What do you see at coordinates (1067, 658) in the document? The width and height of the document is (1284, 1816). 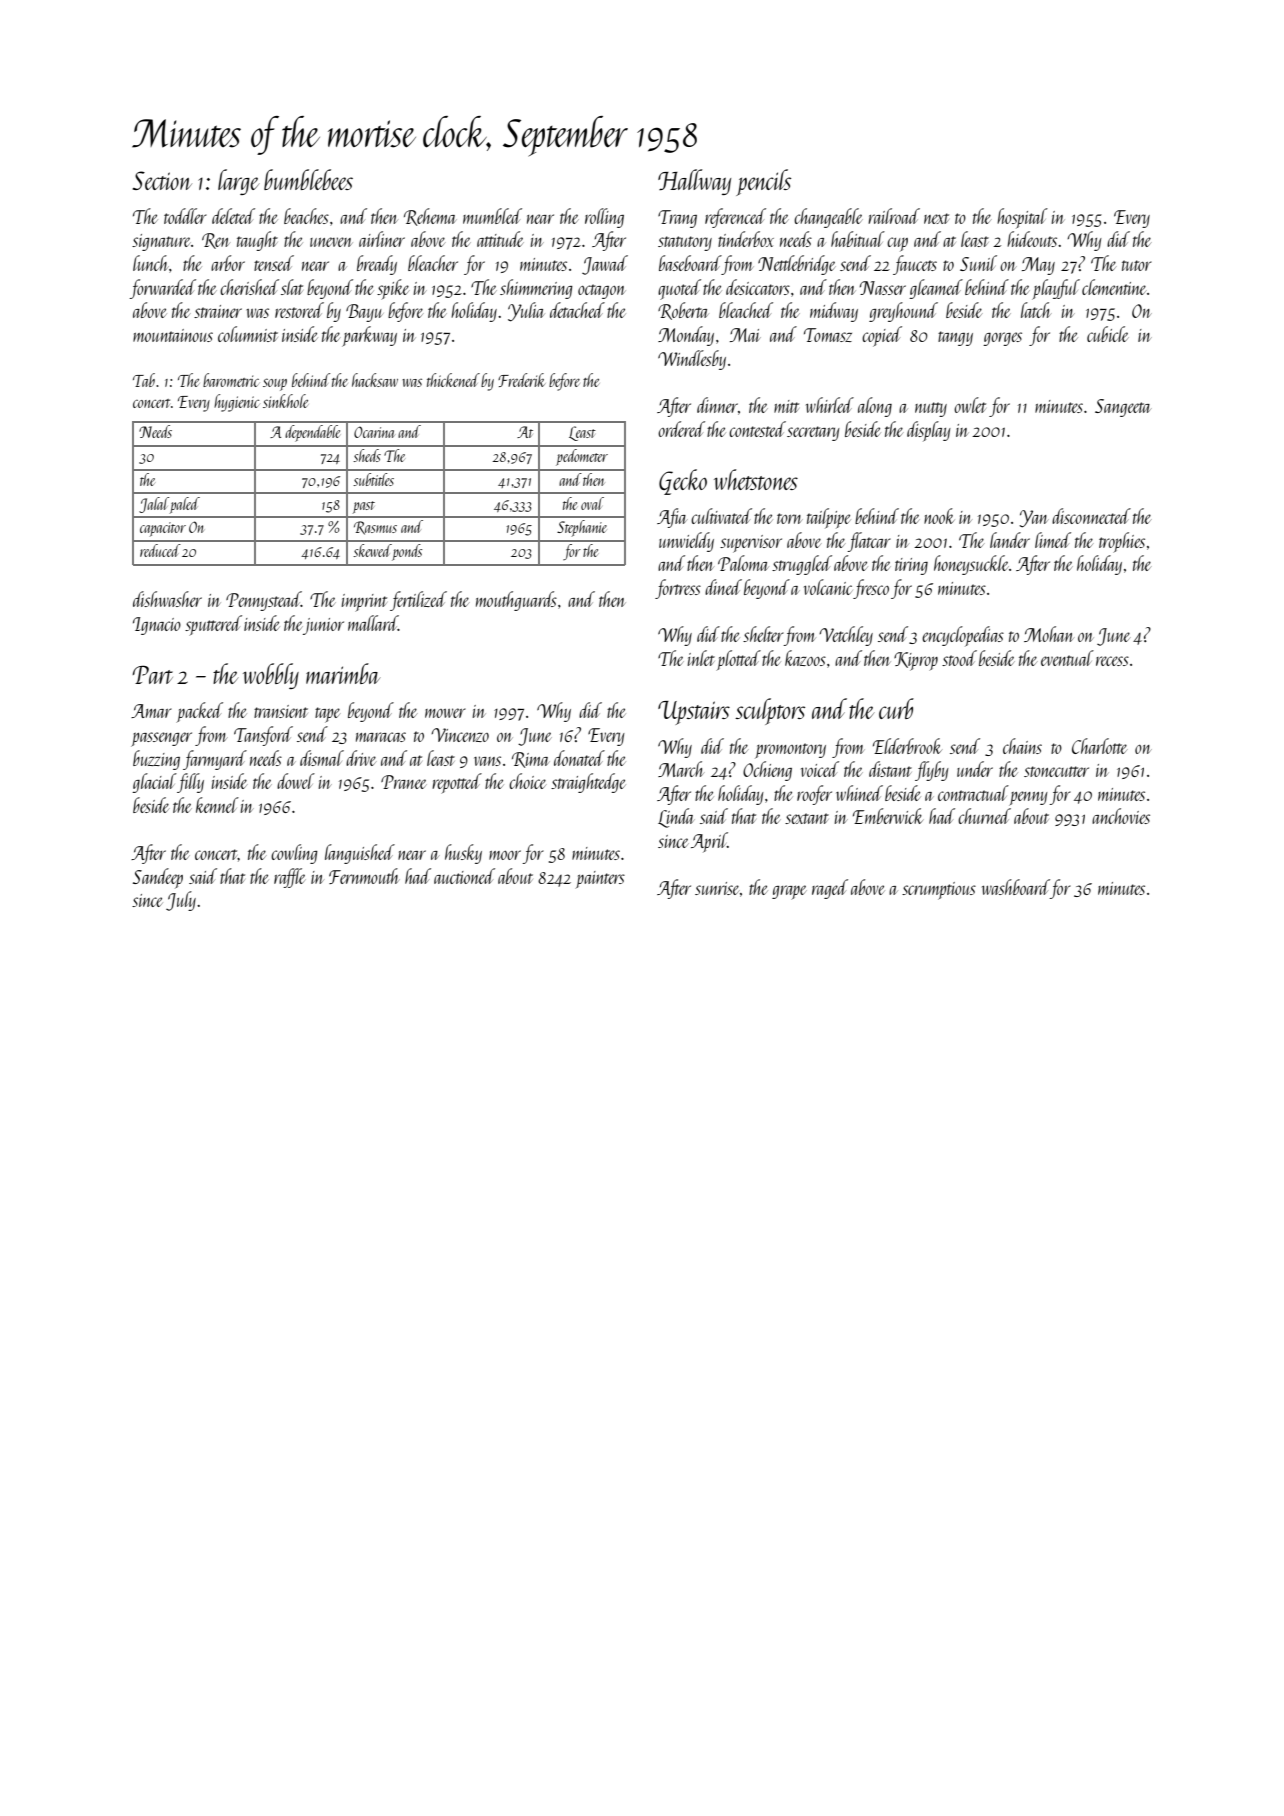 I see `eventual` at bounding box center [1067, 658].
